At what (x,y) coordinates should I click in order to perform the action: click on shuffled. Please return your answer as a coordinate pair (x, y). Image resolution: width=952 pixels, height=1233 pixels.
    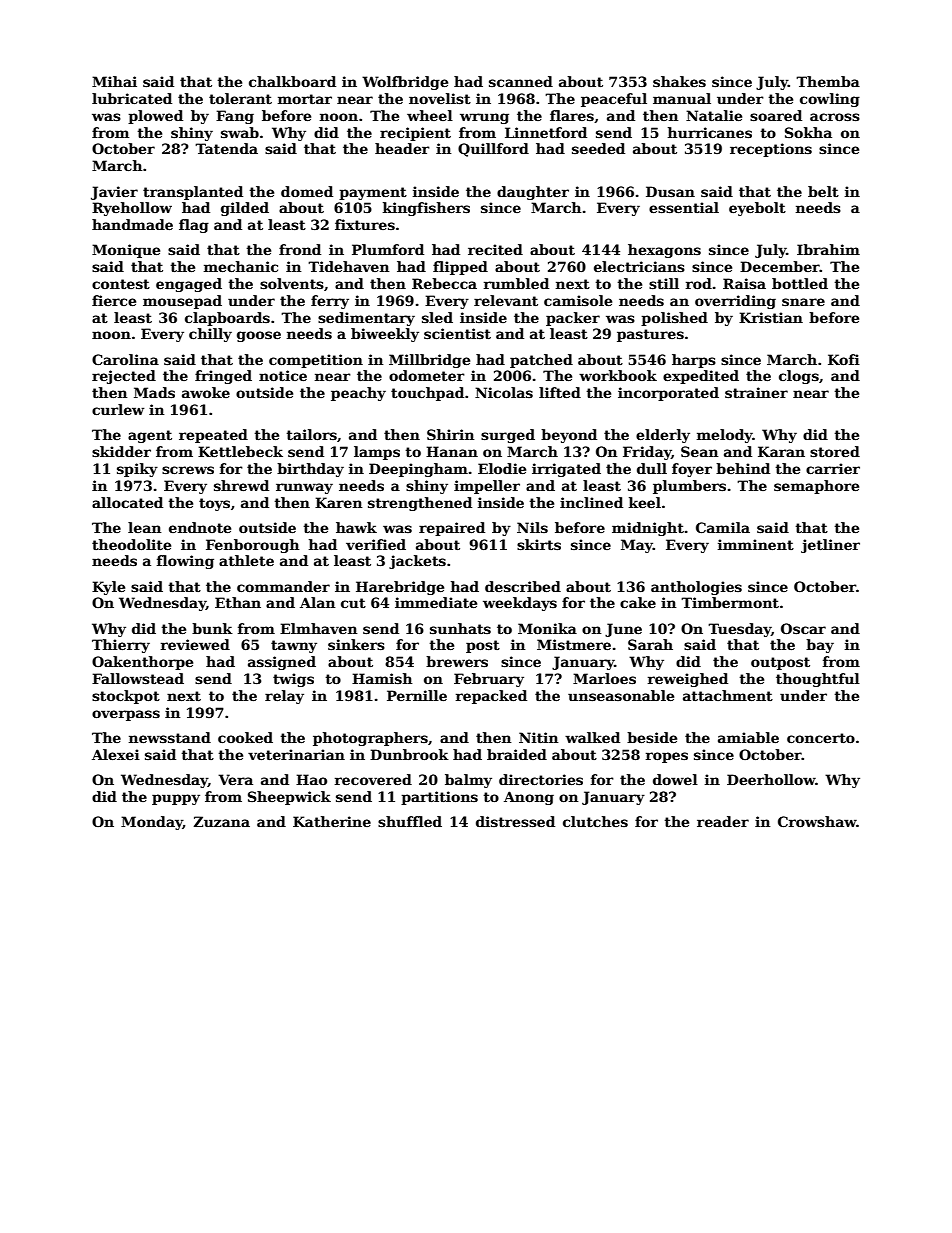
    Looking at the image, I should click on (410, 821).
